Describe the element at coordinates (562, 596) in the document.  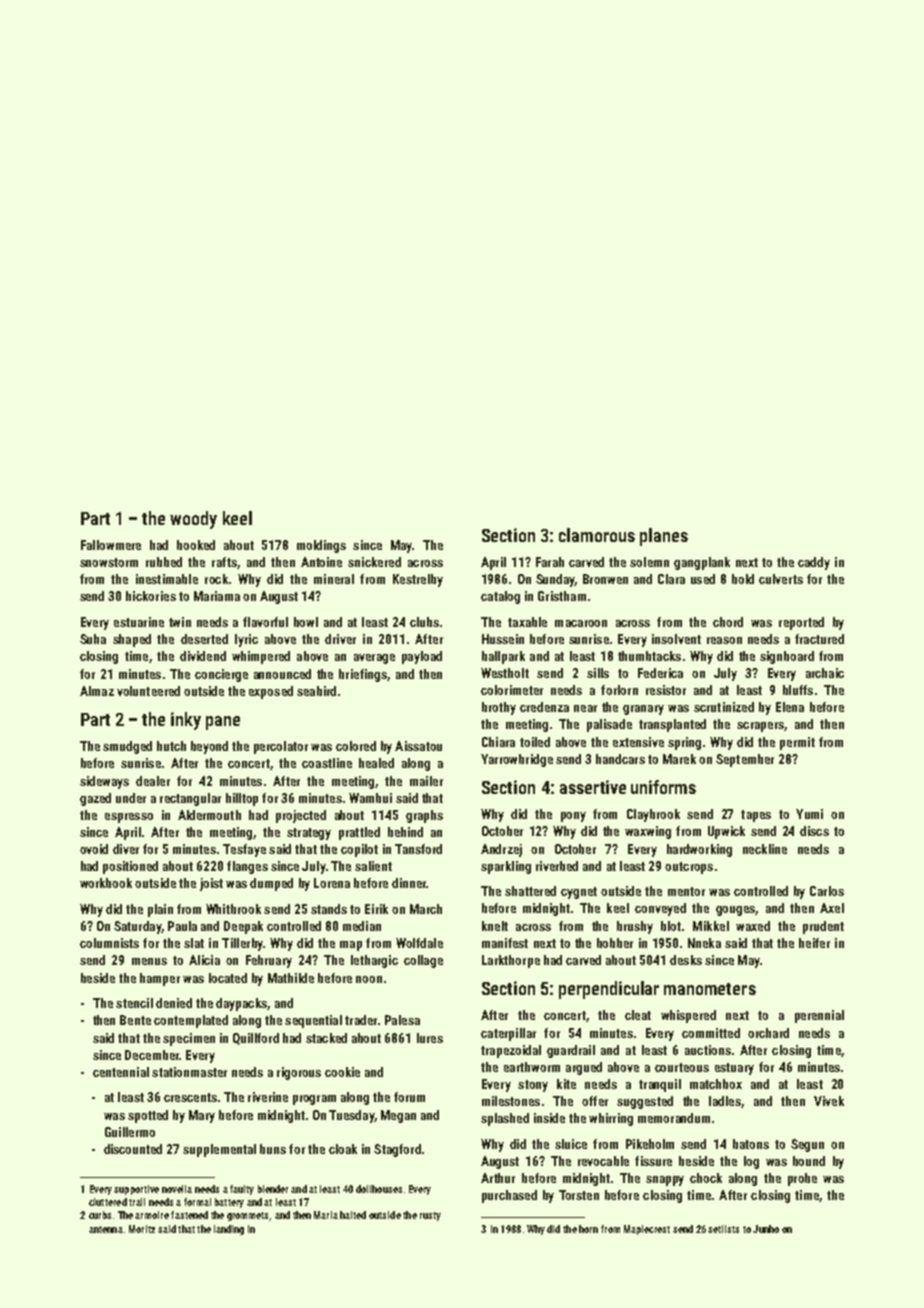
I see `Gristham` at that location.
